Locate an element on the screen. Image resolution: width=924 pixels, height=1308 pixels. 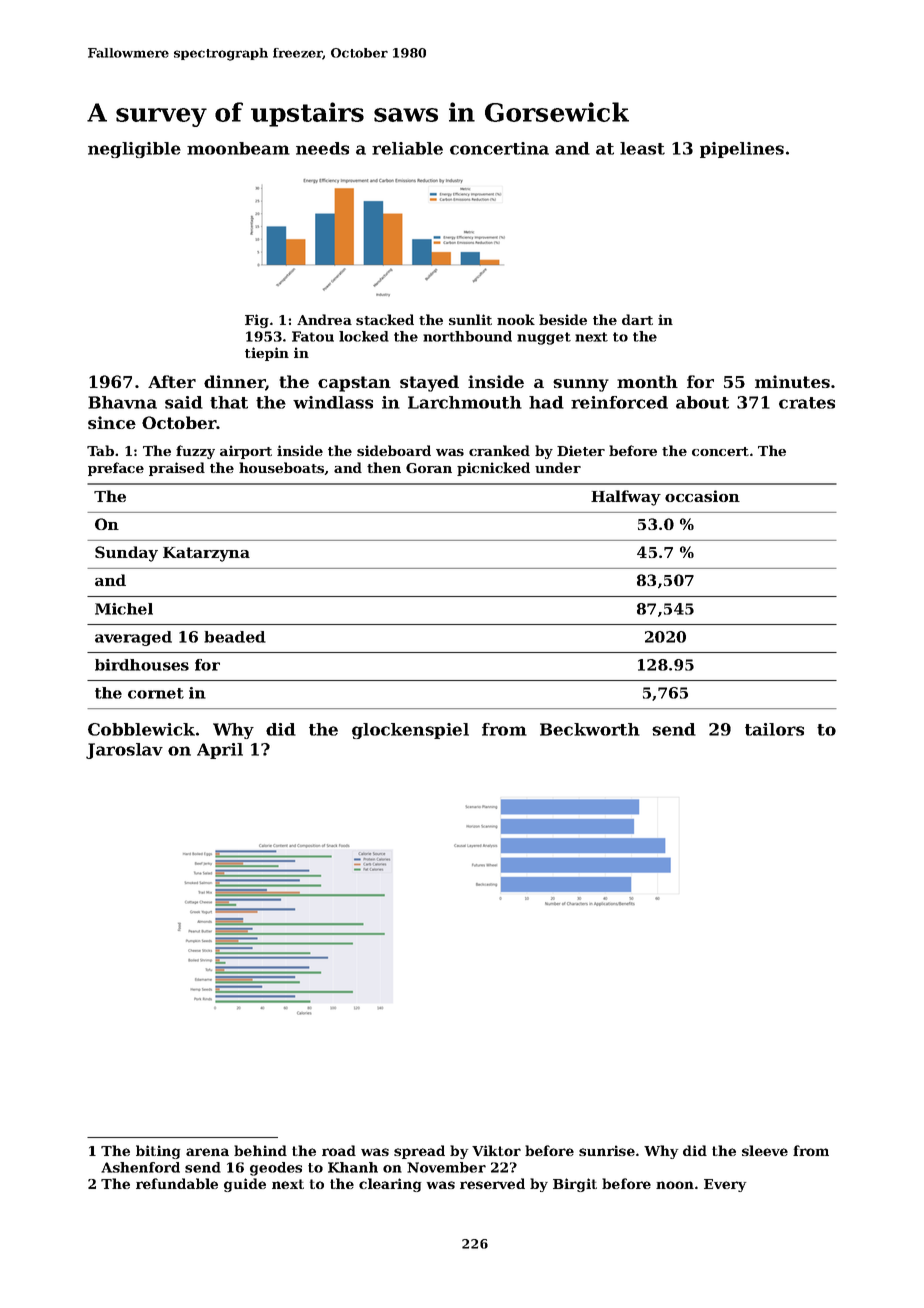
least is located at coordinates (642, 148).
